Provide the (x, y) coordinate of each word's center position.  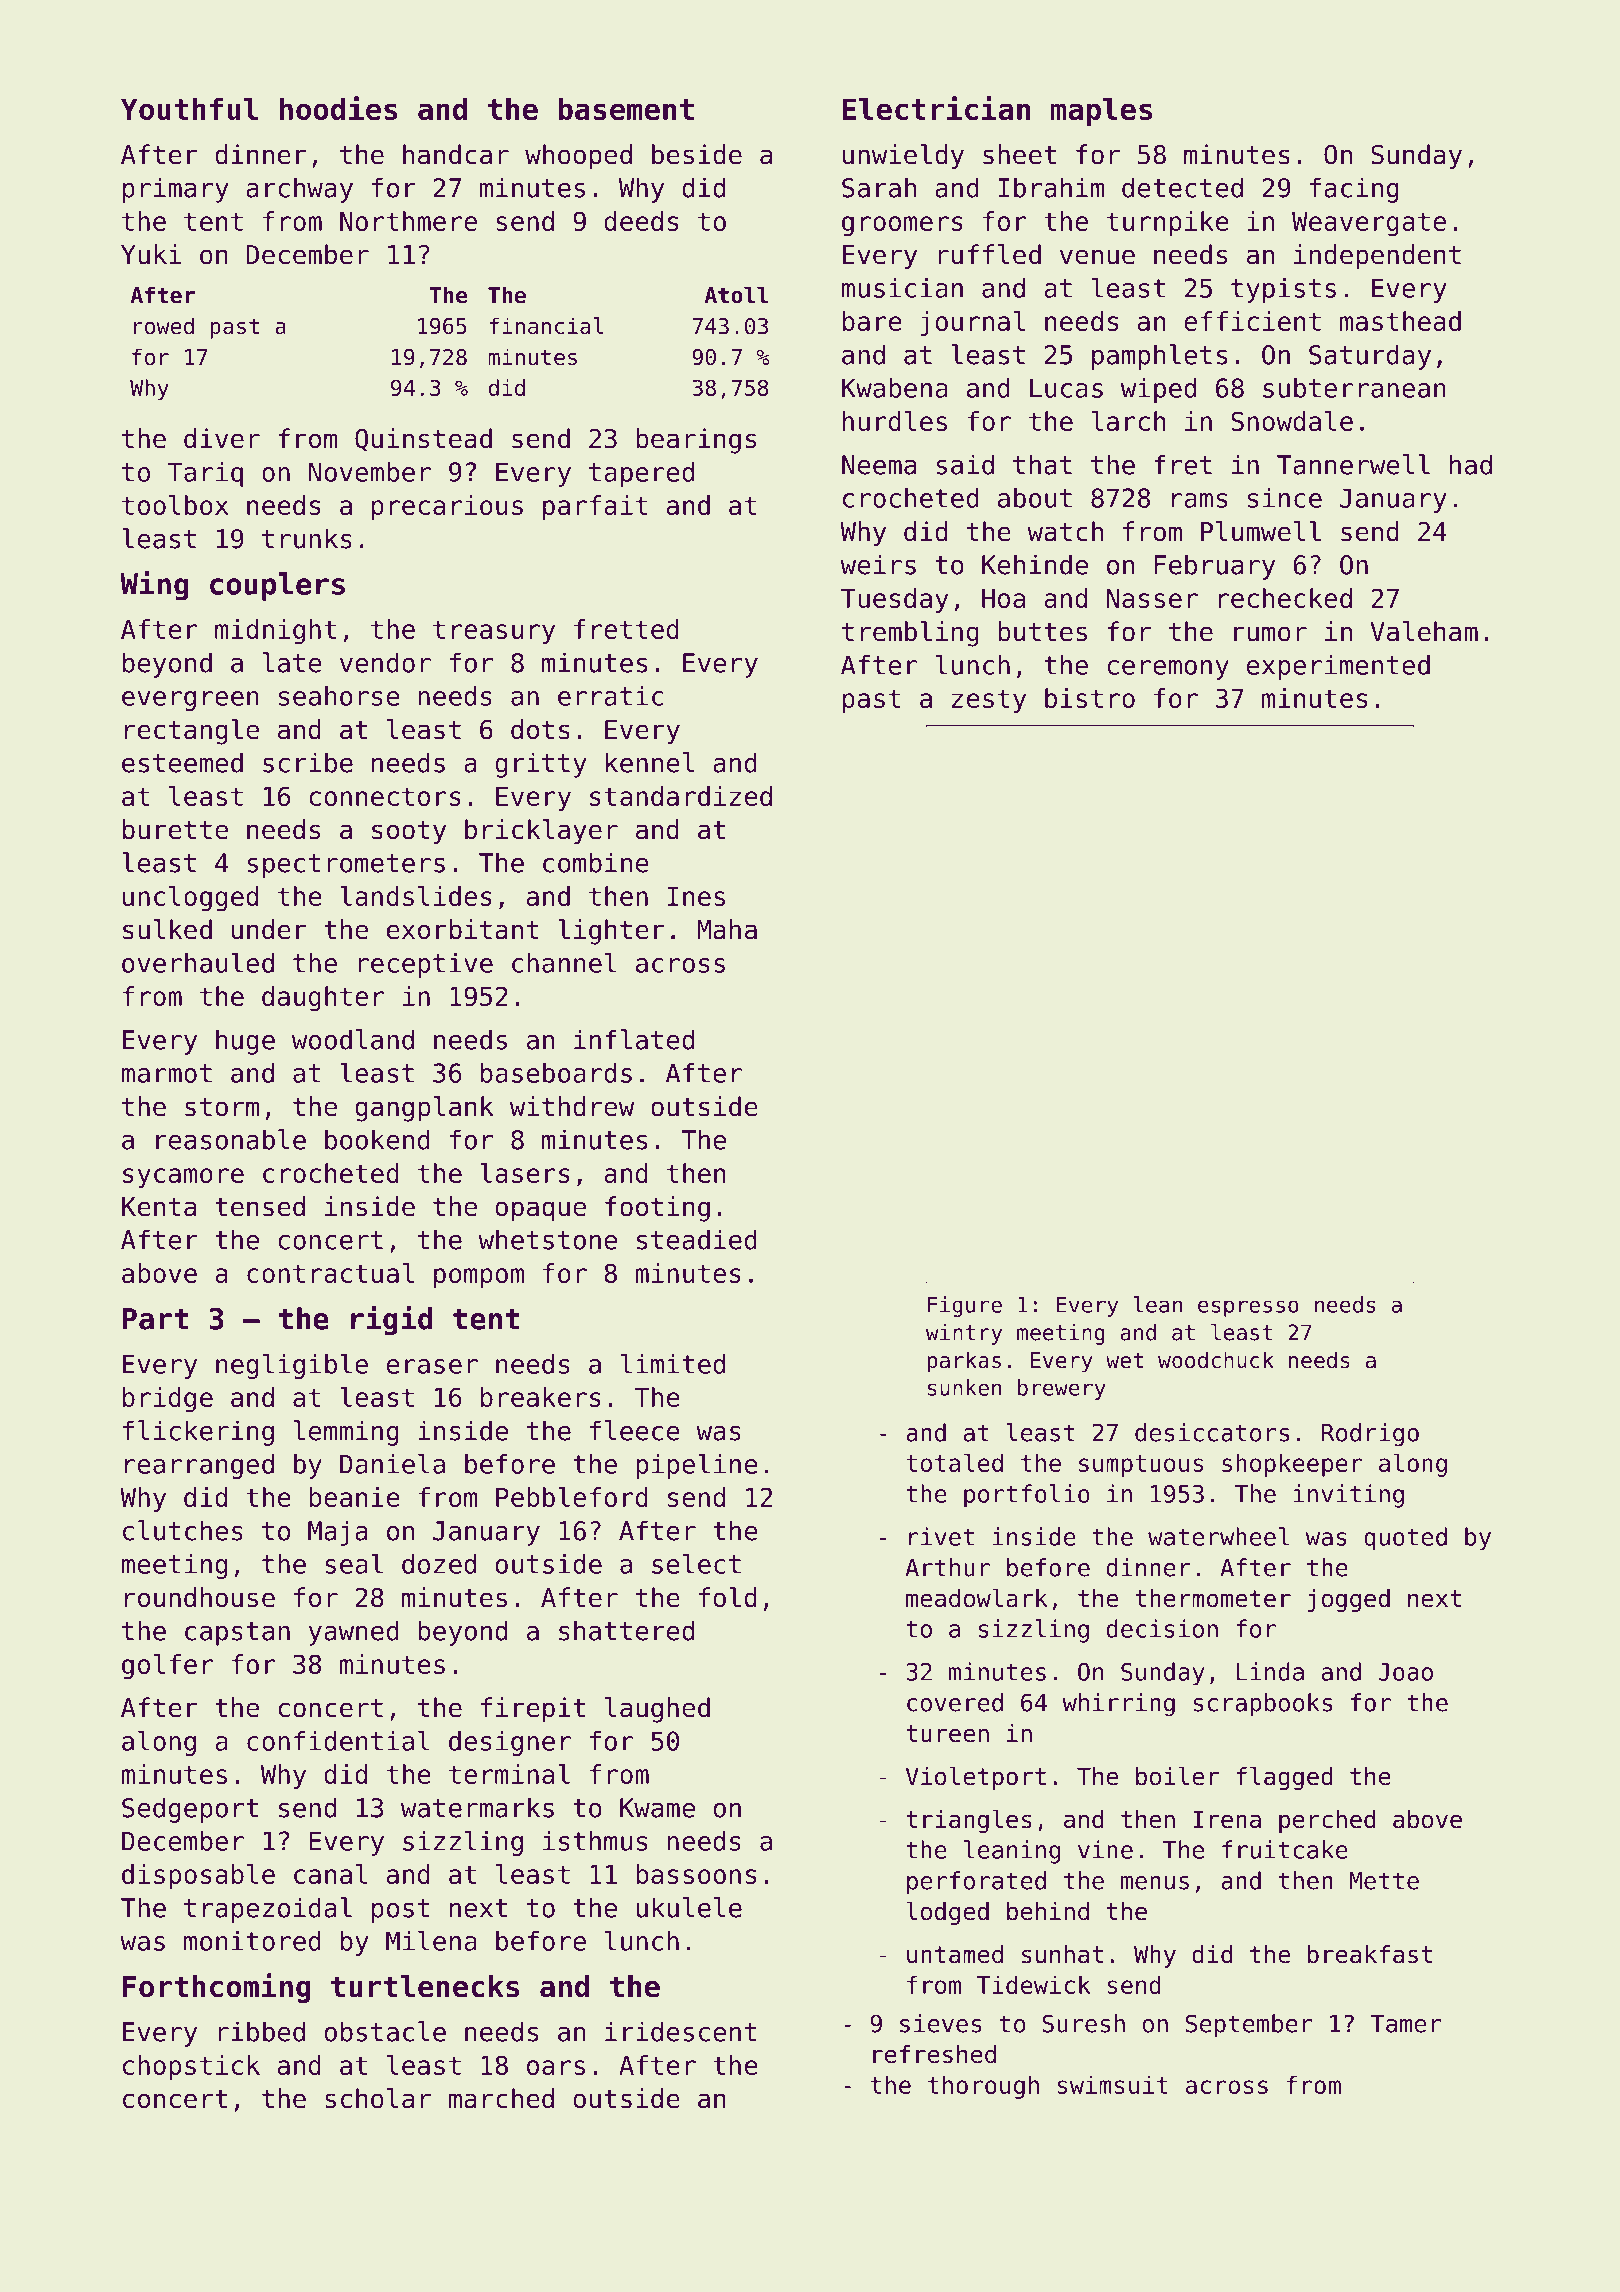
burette (175, 829)
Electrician (936, 108)
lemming (346, 1433)
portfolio (1027, 1496)
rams (1199, 500)
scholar (378, 2098)
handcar (456, 154)
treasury (494, 632)
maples (1101, 111)
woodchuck (1216, 1360)
